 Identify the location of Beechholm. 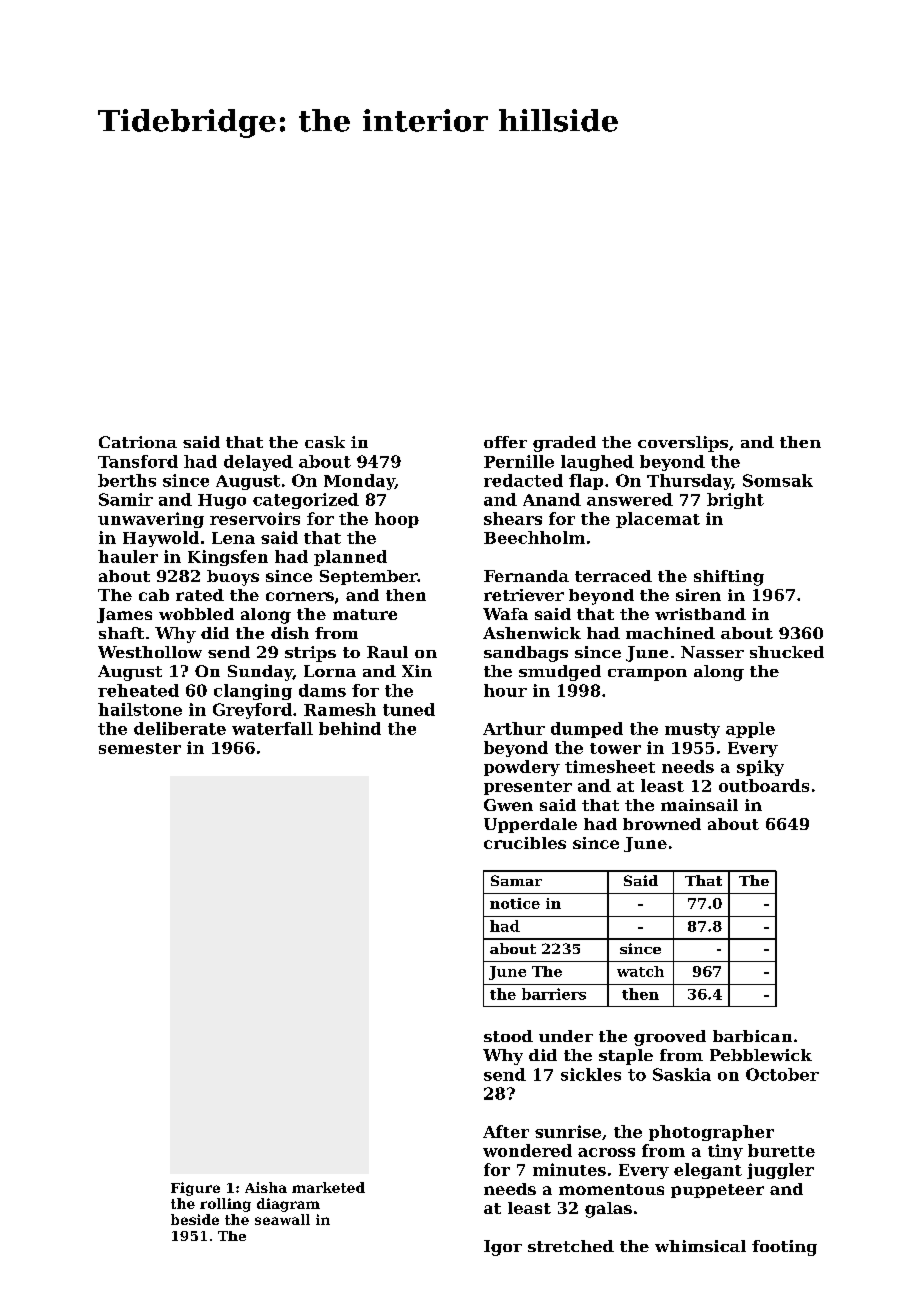
(534, 537).
